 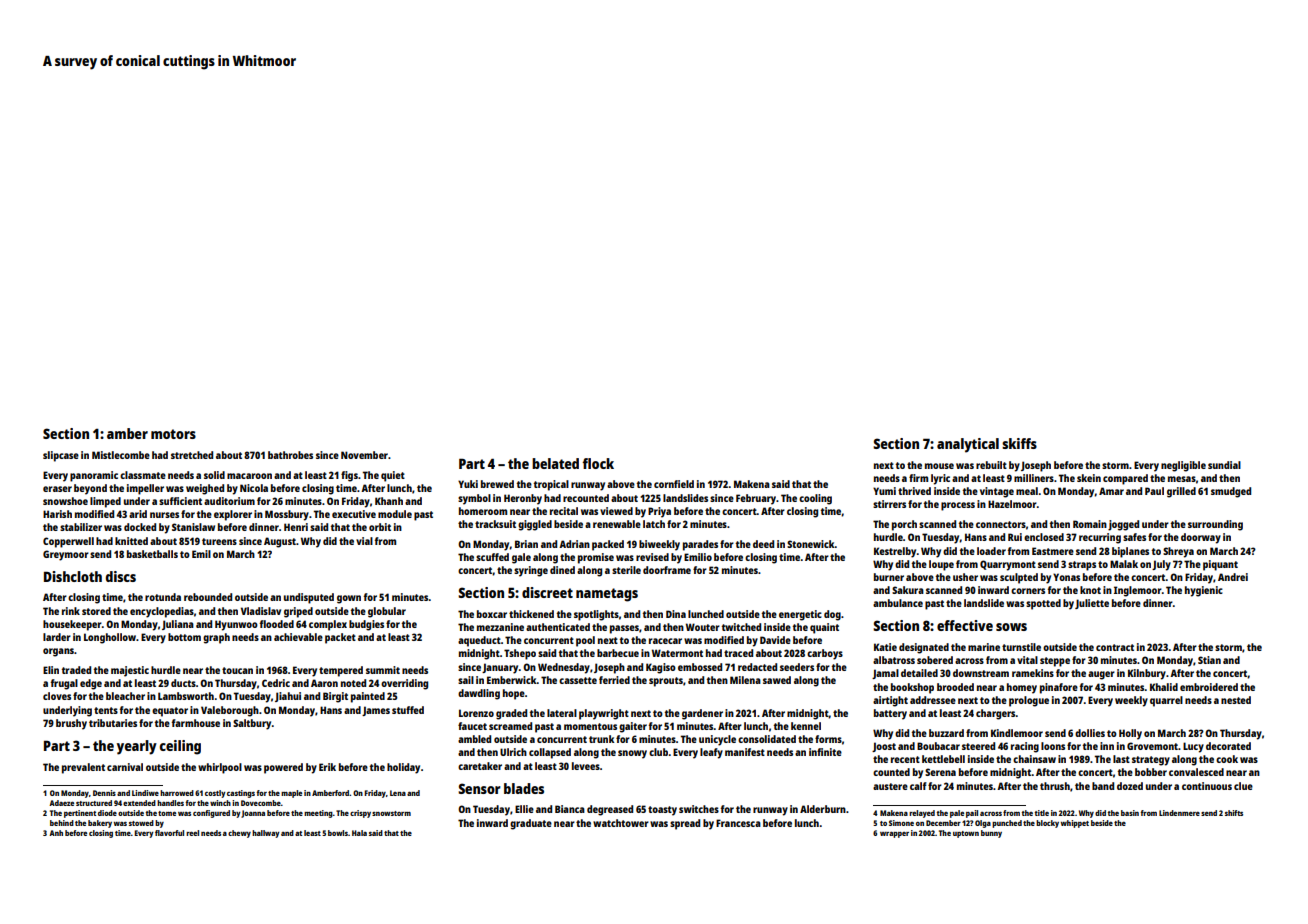 What do you see at coordinates (598, 463) in the screenshot?
I see `flock` at bounding box center [598, 463].
